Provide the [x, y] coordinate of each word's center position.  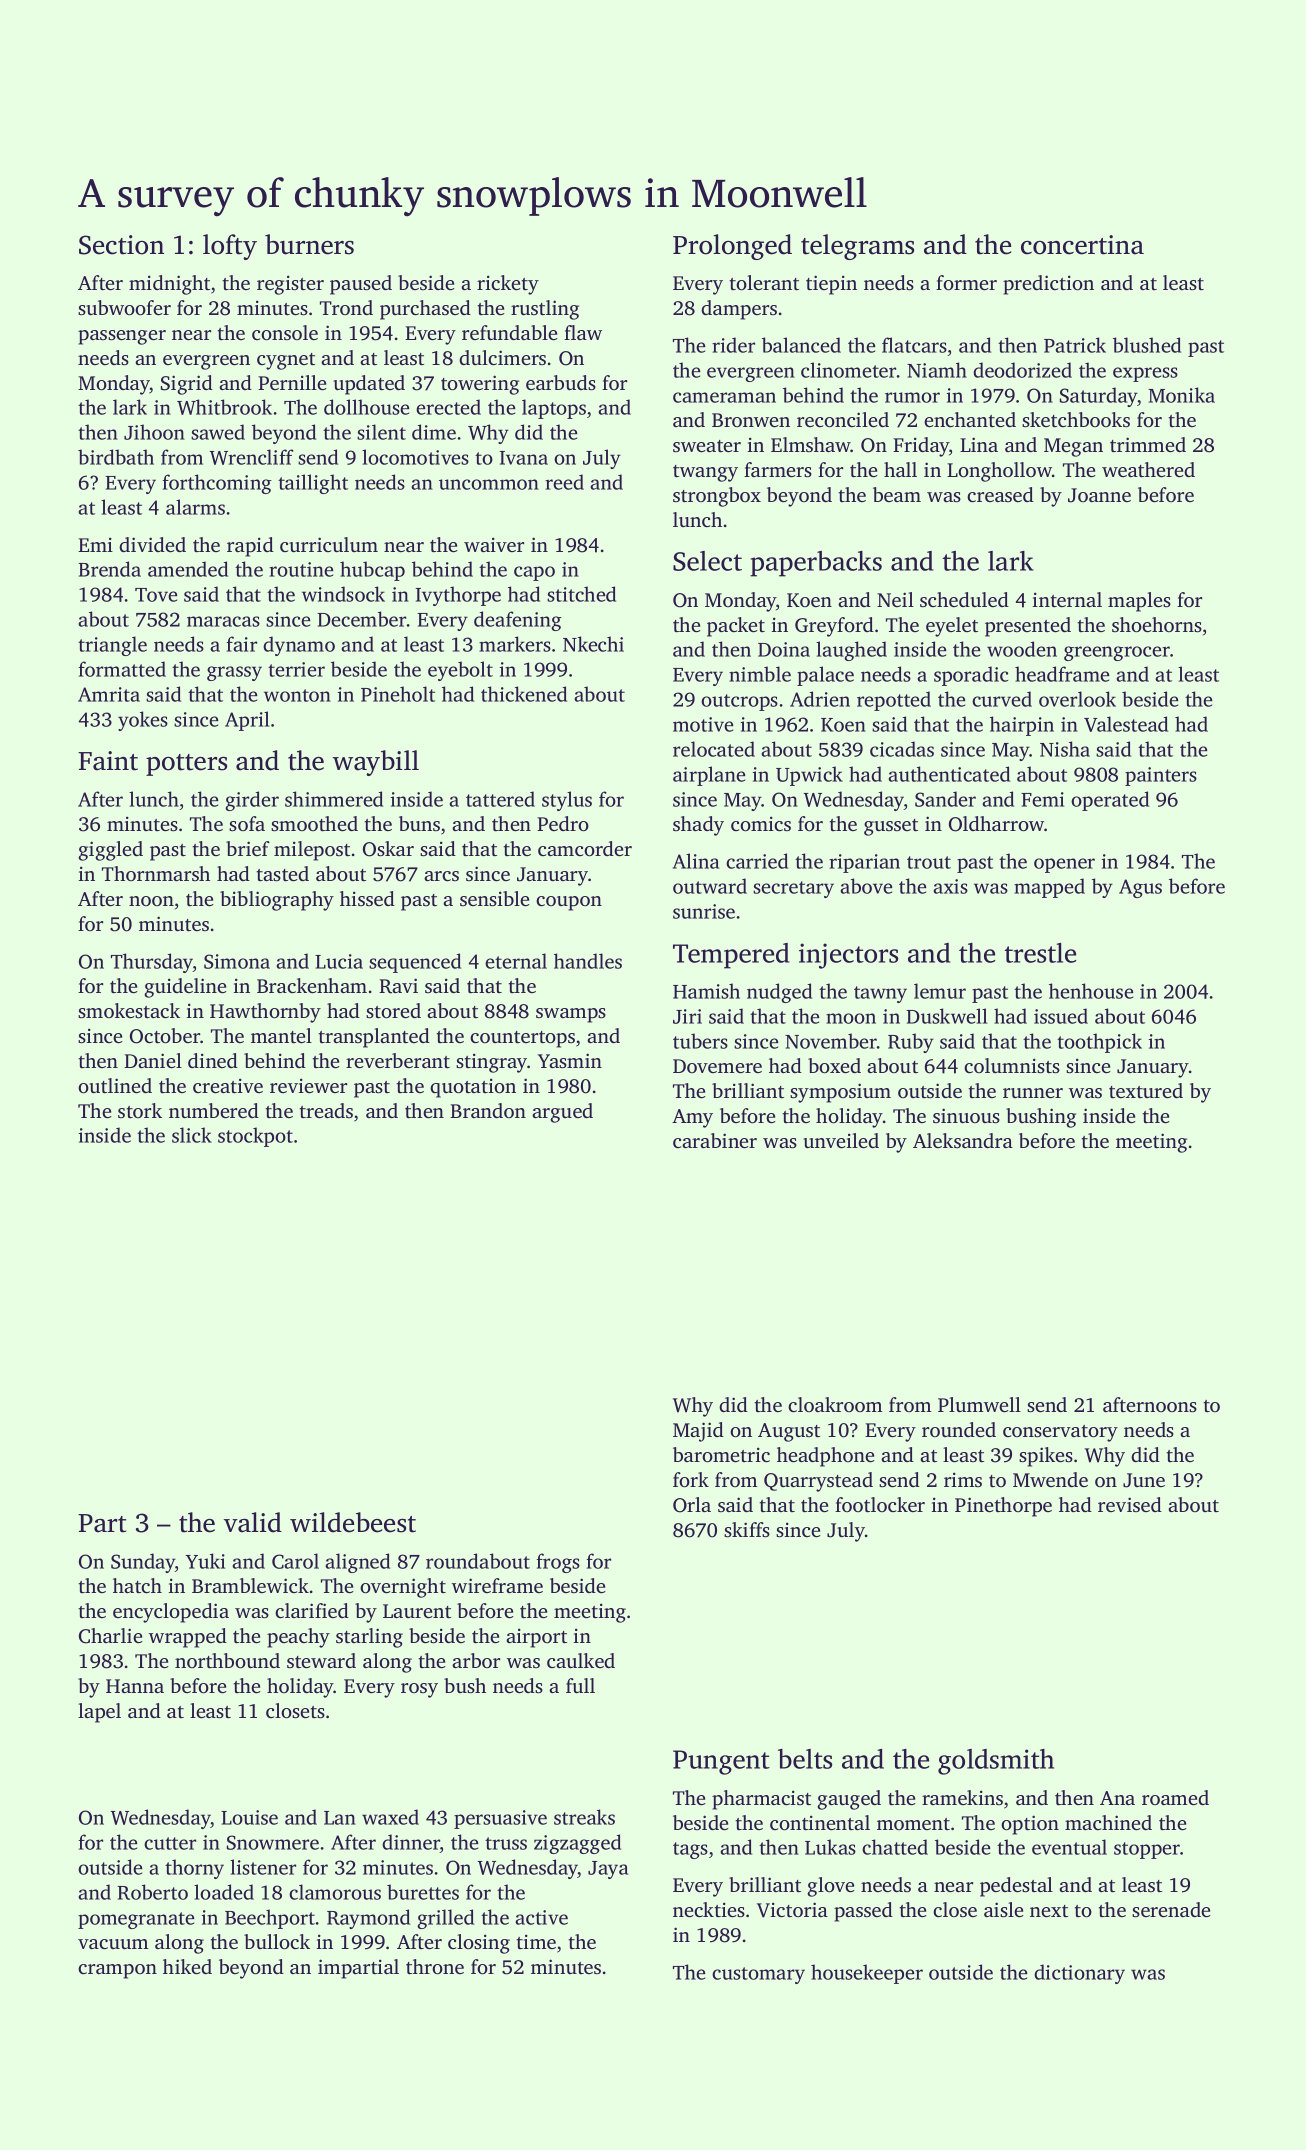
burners [309, 244]
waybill [376, 763]
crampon [117, 1971]
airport [536, 1638]
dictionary [1079, 1974]
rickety [508, 285]
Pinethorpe [1003, 1507]
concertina [1082, 245]
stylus [567, 801]
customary [758, 1975]
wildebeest [353, 1522]
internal [1067, 599]
